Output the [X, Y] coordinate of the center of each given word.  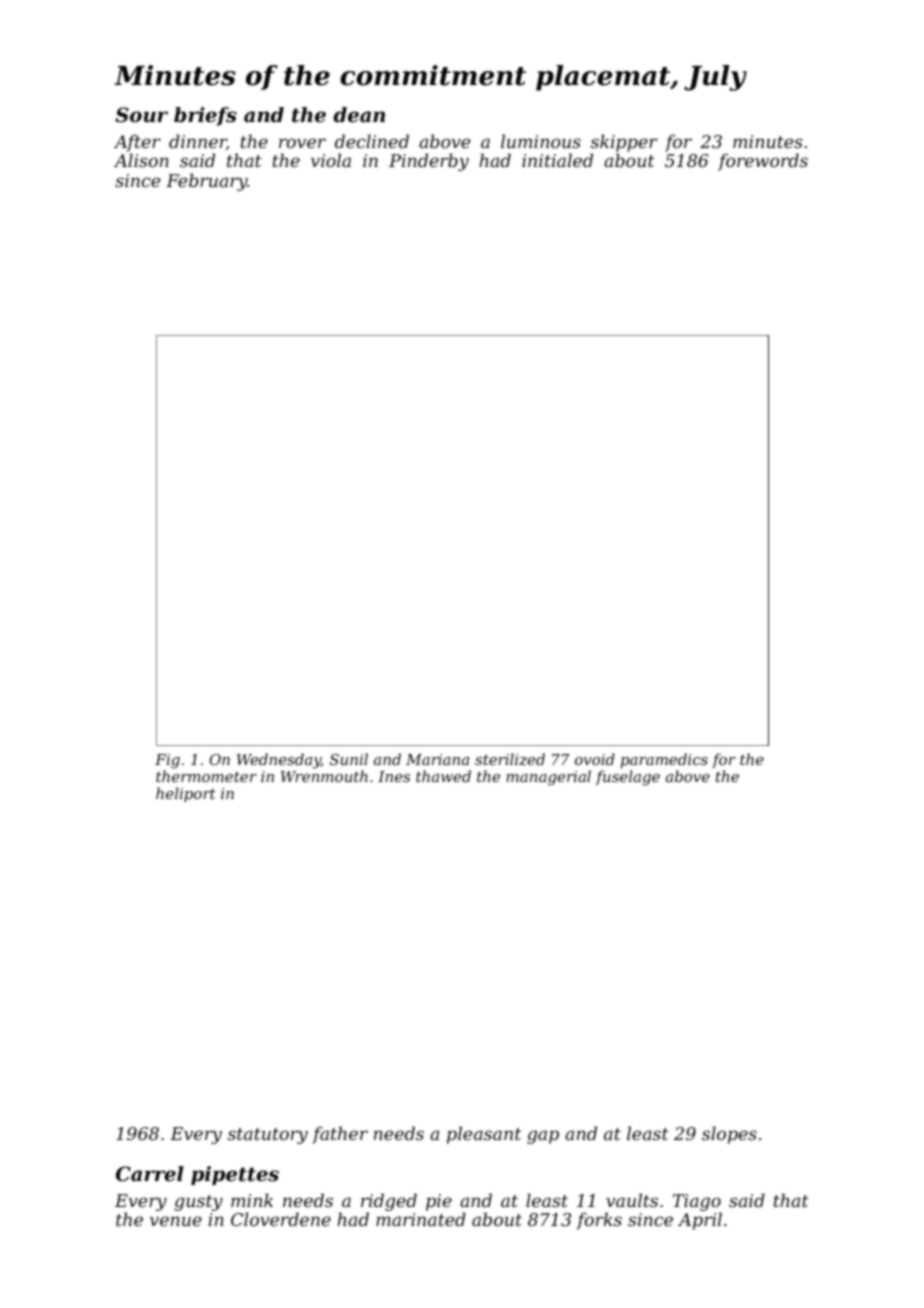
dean [359, 115]
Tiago [697, 1202]
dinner [198, 142]
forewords [763, 162]
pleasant [484, 1135]
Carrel [150, 1174]
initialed [557, 160]
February [206, 182]
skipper [624, 143]
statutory [268, 1136]
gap [543, 1137]
